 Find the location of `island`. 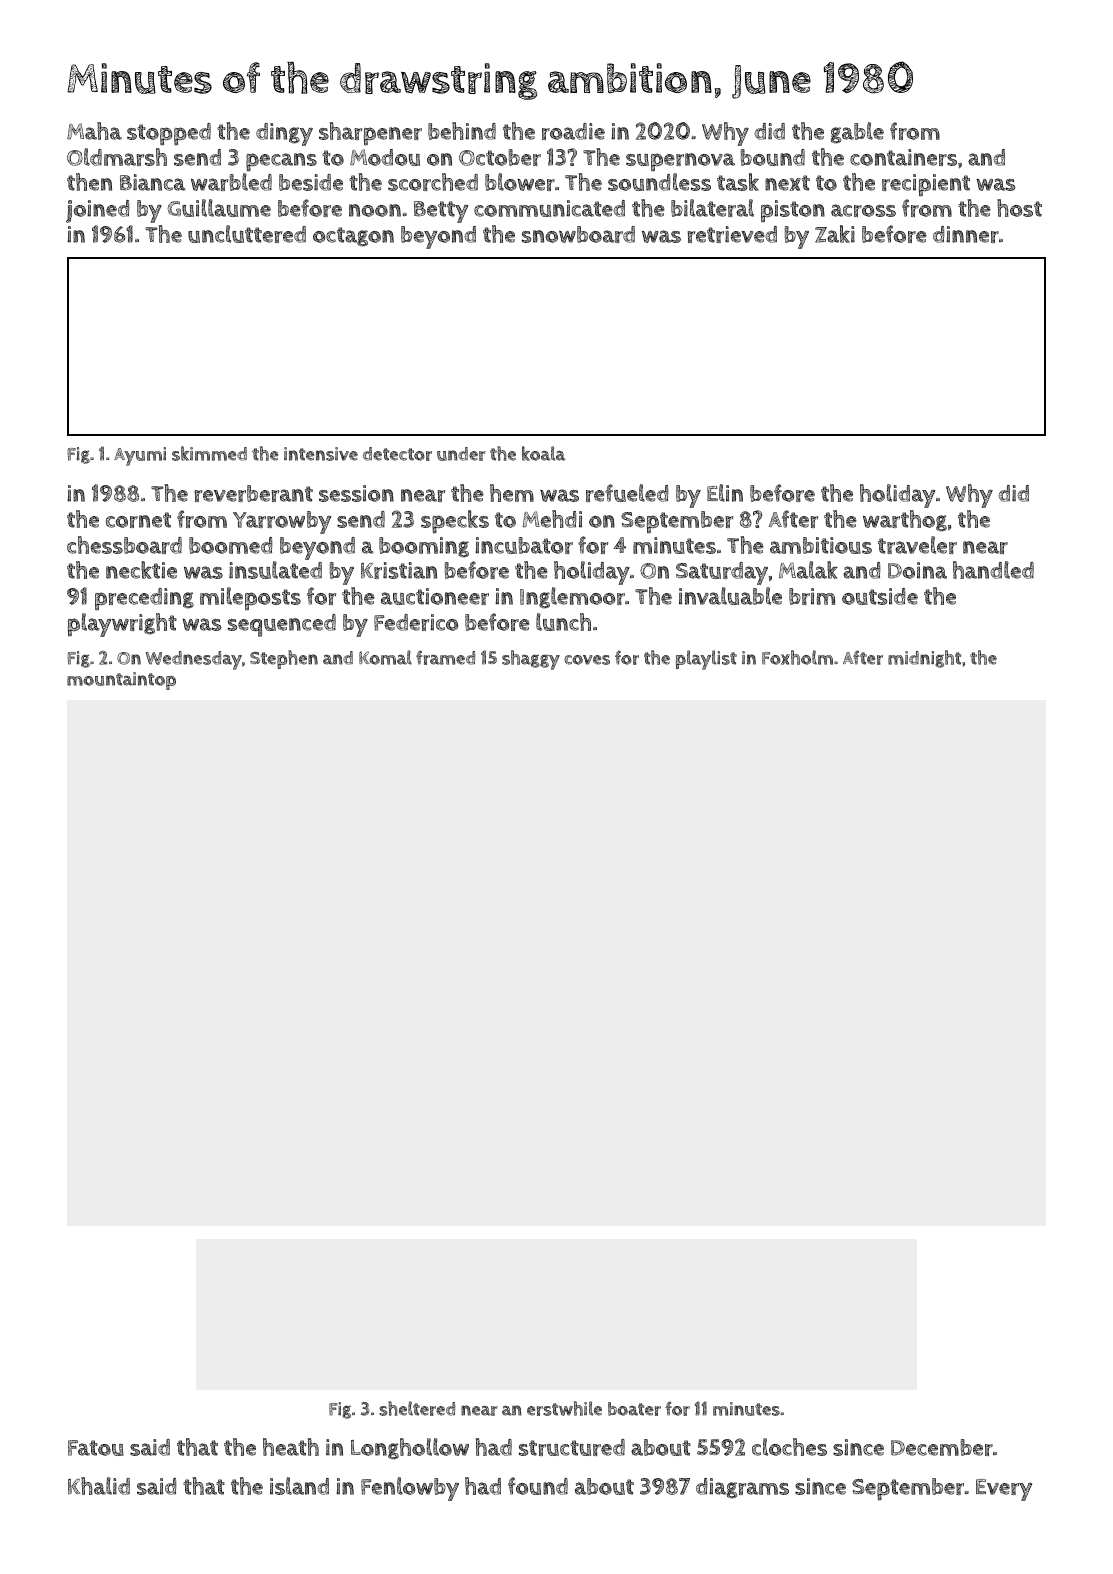

island is located at coordinates (299, 1486).
